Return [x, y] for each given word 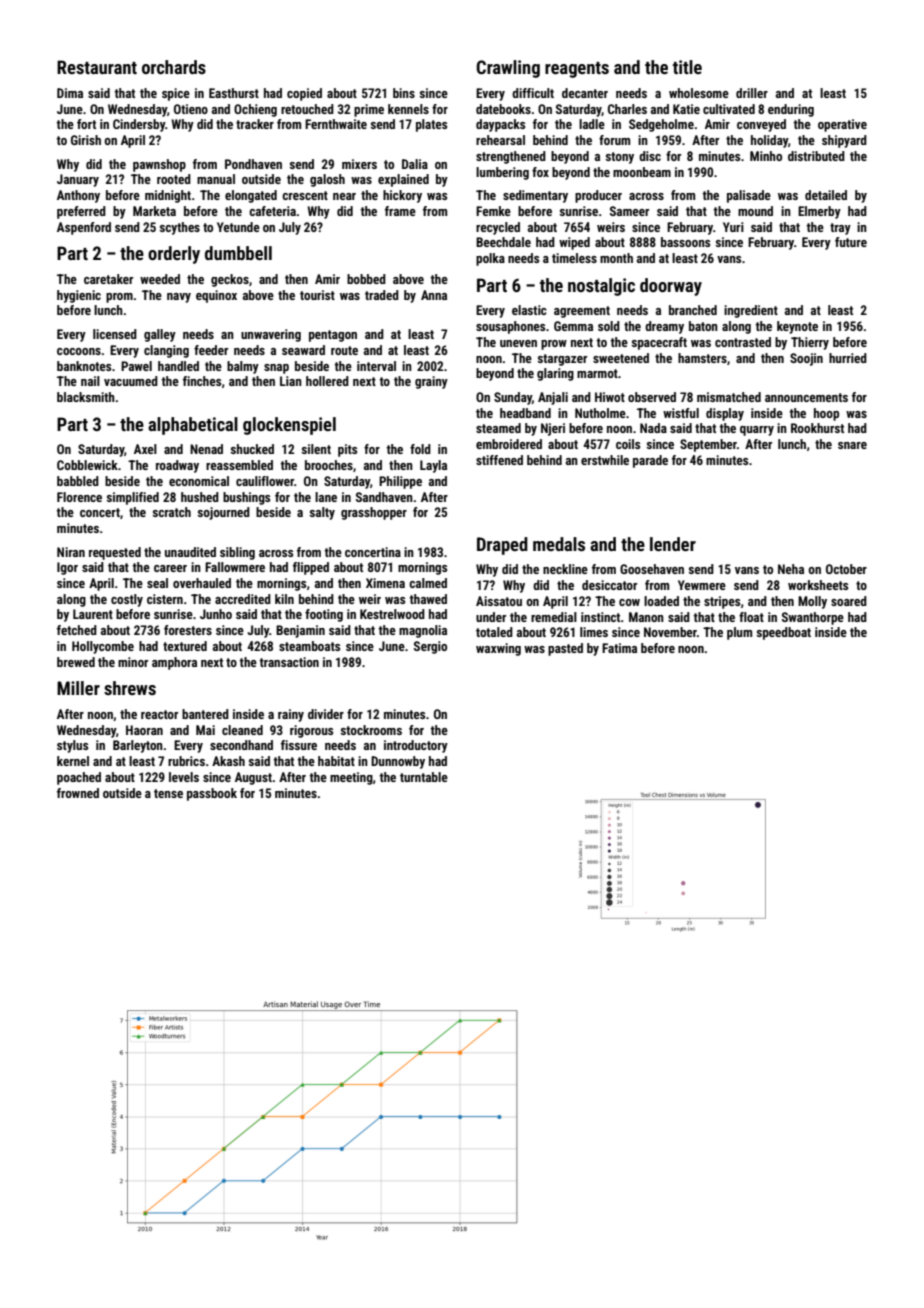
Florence [79, 497]
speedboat [784, 633]
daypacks [500, 125]
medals [559, 544]
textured [185, 646]
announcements [806, 397]
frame [400, 211]
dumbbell [238, 253]
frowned [78, 793]
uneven [518, 343]
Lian [291, 381]
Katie [686, 109]
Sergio [430, 647]
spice [176, 94]
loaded [661, 601]
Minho [766, 156]
